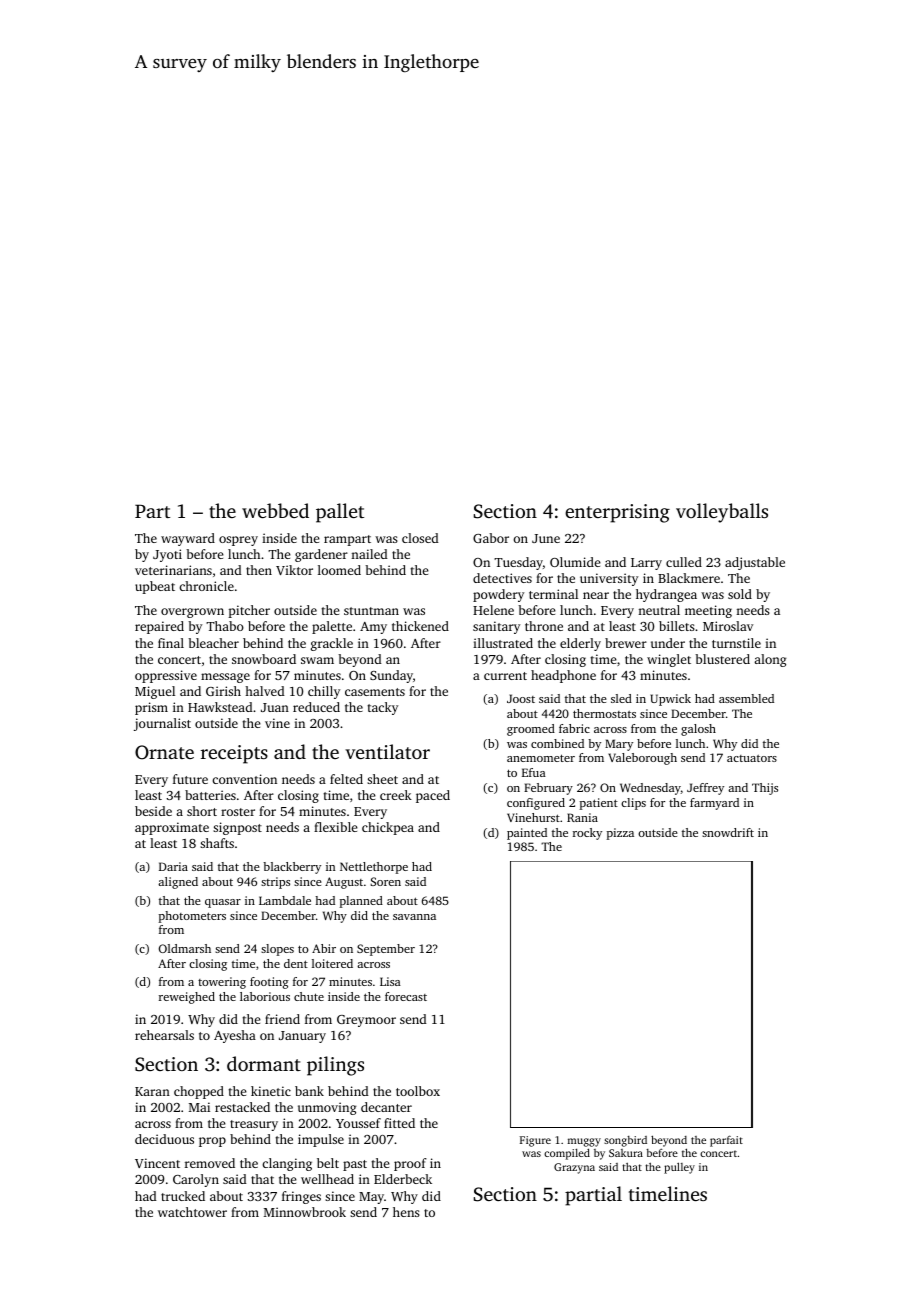  I want to click on Minnowbrook, so click(305, 1212).
